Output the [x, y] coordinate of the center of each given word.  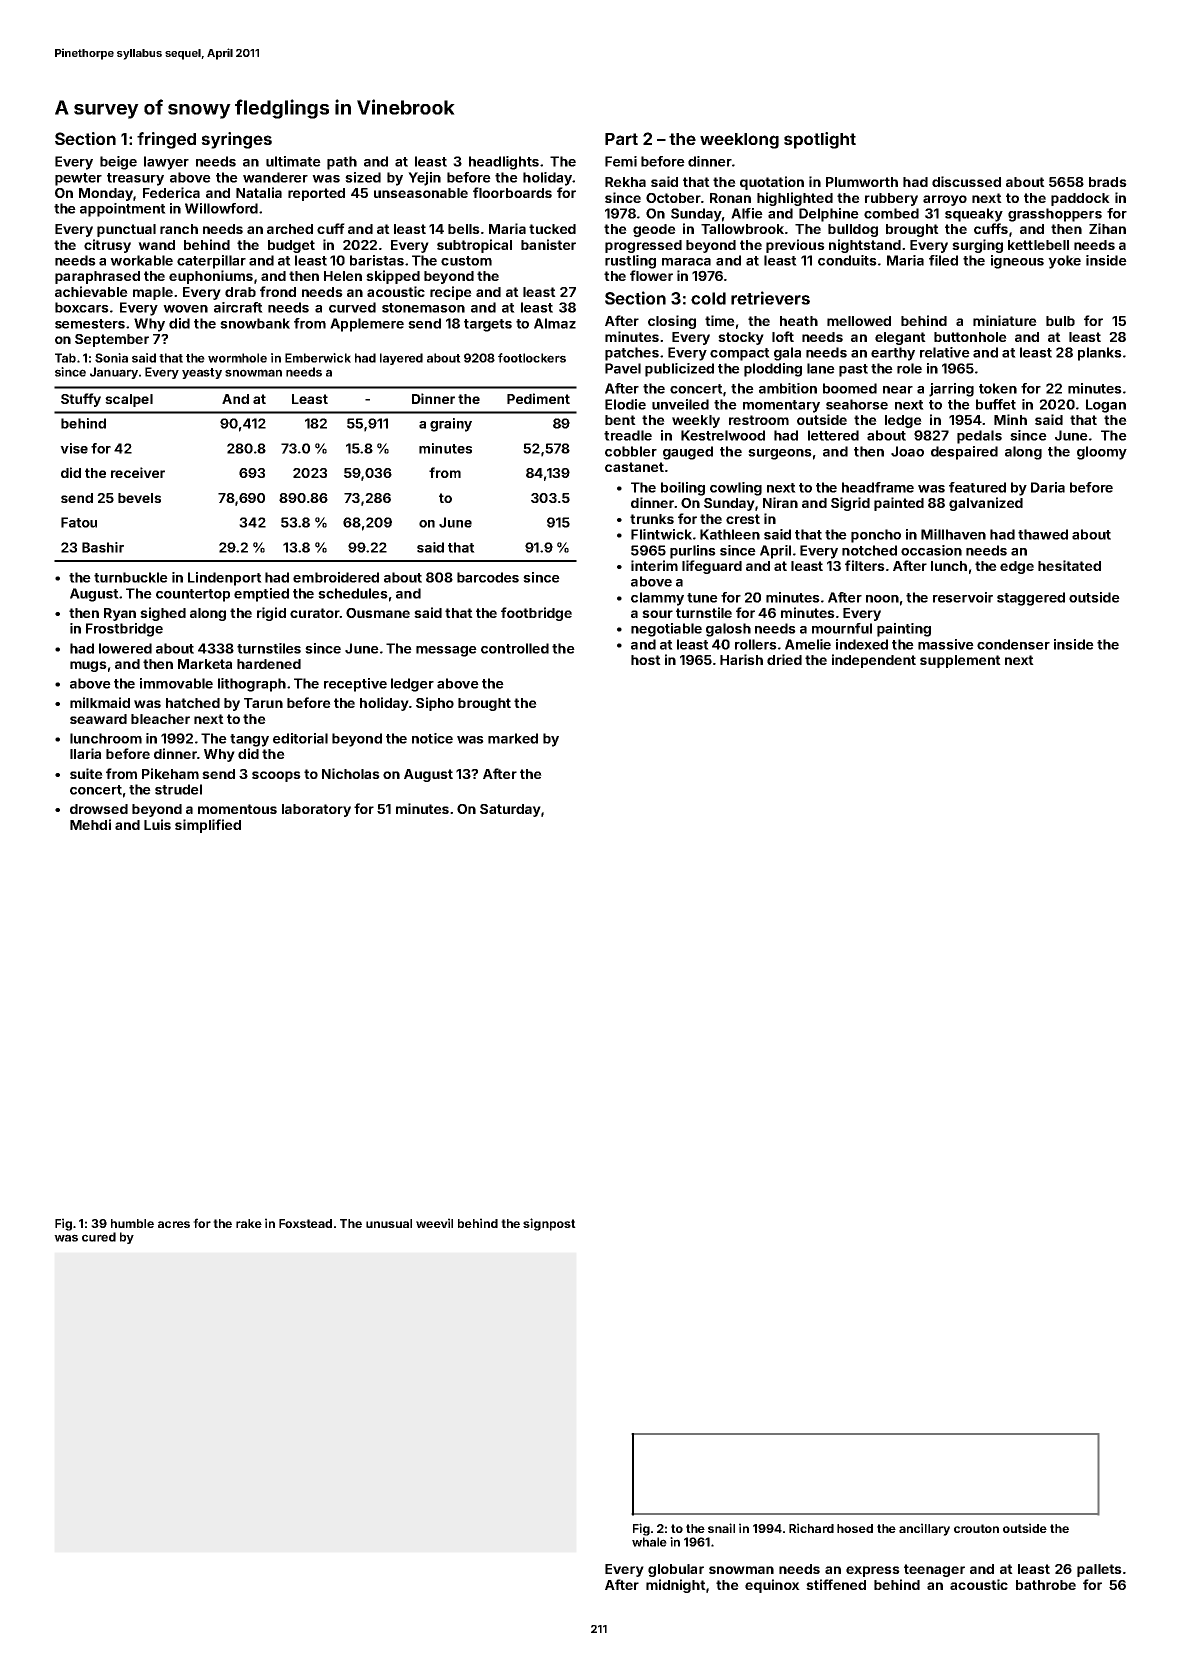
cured [99, 1237]
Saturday [510, 810]
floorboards [512, 192]
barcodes [488, 577]
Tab [65, 358]
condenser [1013, 644]
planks [1100, 354]
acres [174, 1224]
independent [874, 661]
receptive [355, 685]
